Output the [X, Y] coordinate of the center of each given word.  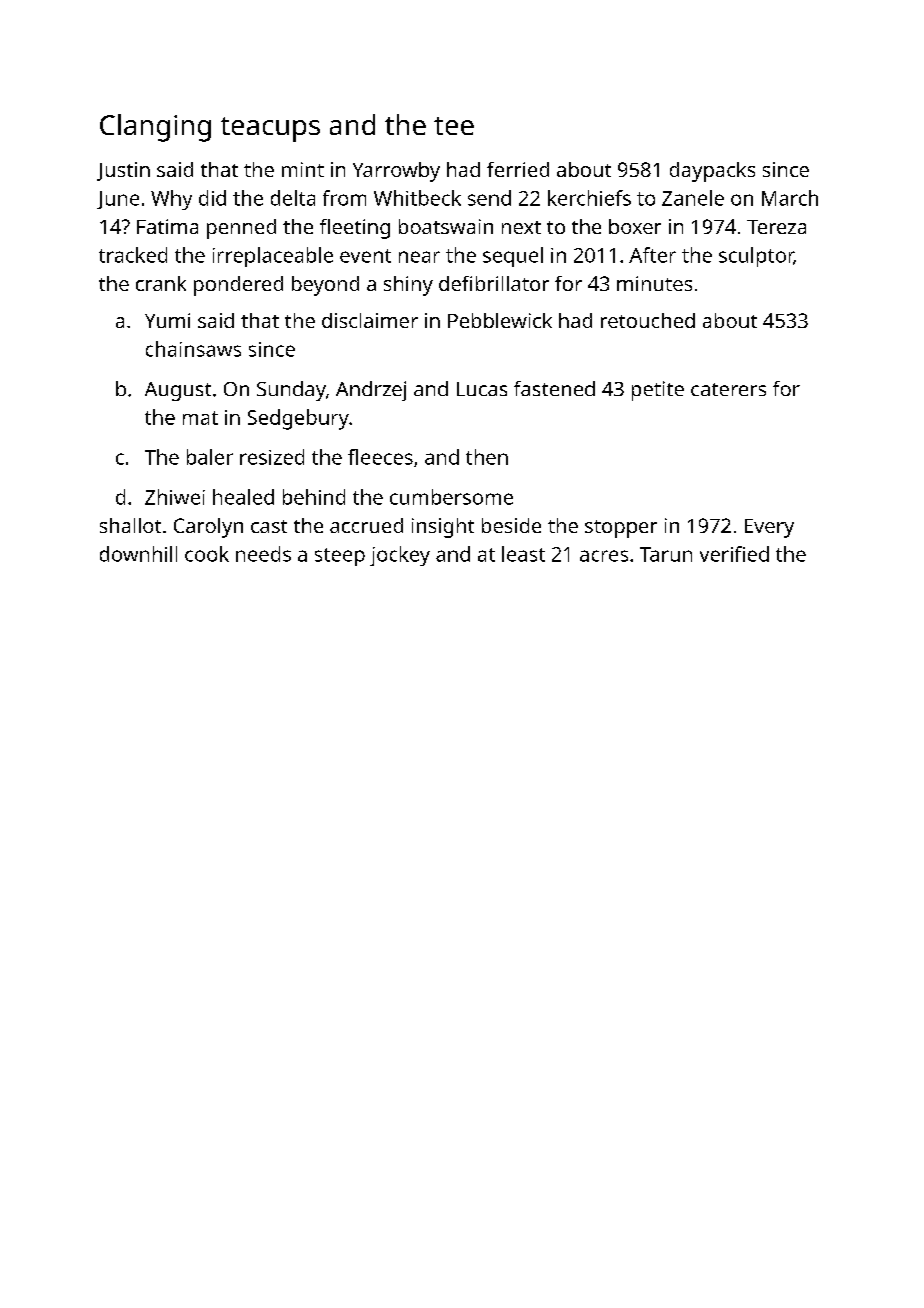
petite [658, 391]
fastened [554, 388]
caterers [728, 389]
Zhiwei [175, 497]
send [489, 198]
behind [314, 497]
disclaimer [370, 320]
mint [303, 169]
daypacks [712, 172]
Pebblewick [500, 320]
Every [769, 528]
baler [210, 457]
